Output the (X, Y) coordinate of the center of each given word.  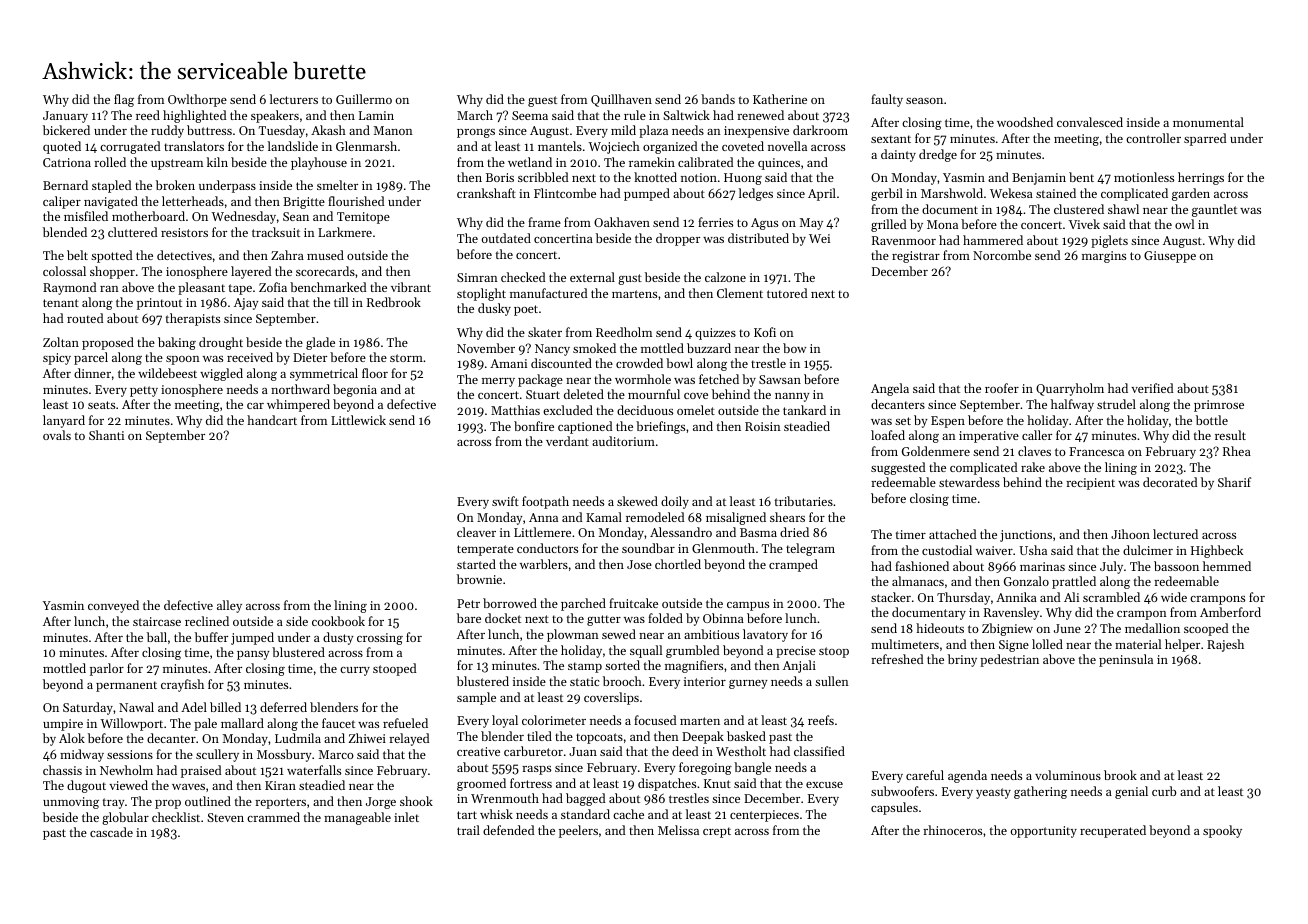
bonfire (534, 426)
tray (114, 803)
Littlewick (358, 420)
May (811, 224)
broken (175, 185)
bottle (1212, 420)
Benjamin (1039, 179)
